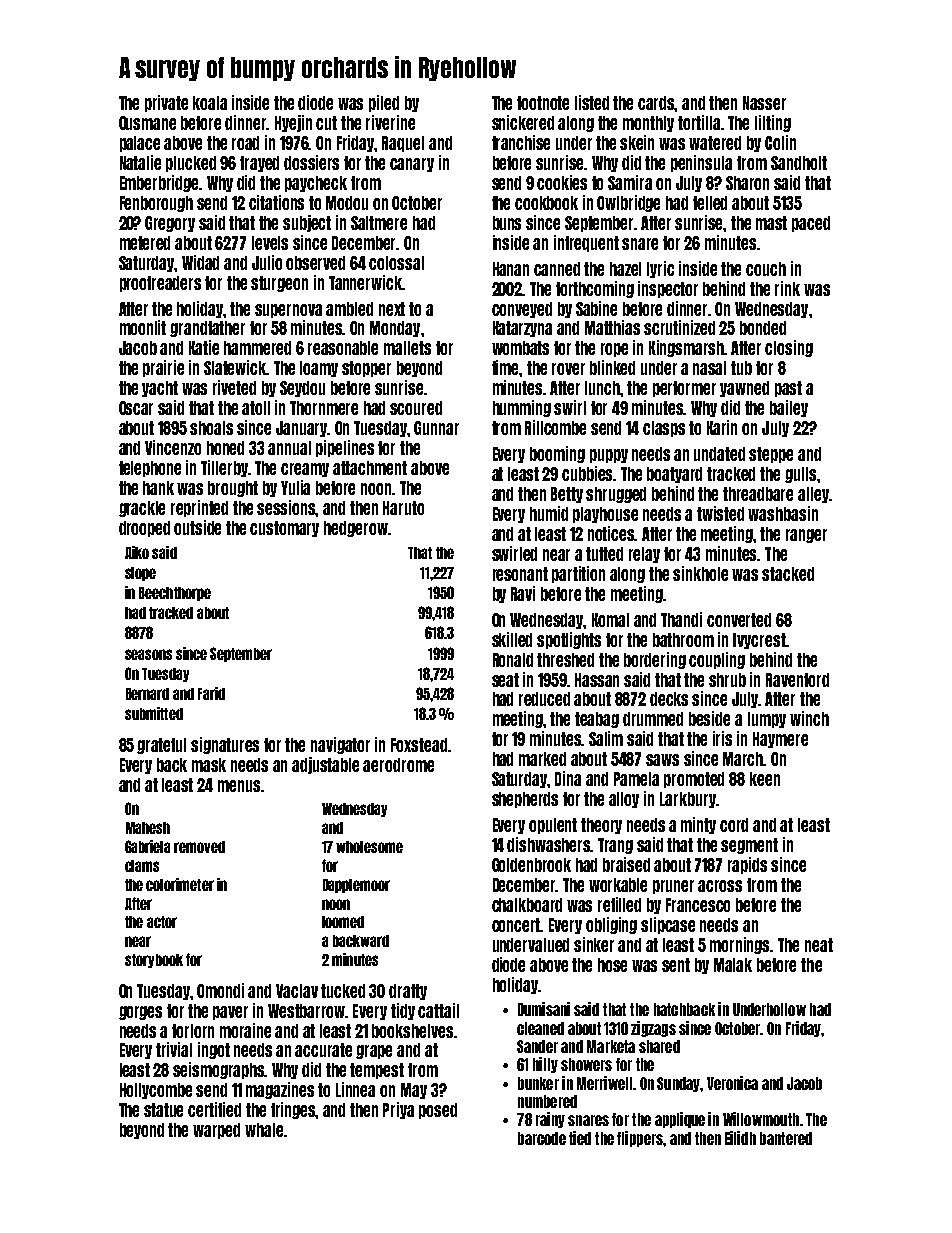  What do you see at coordinates (555, 427) in the screenshot?
I see `Rillcombe` at bounding box center [555, 427].
